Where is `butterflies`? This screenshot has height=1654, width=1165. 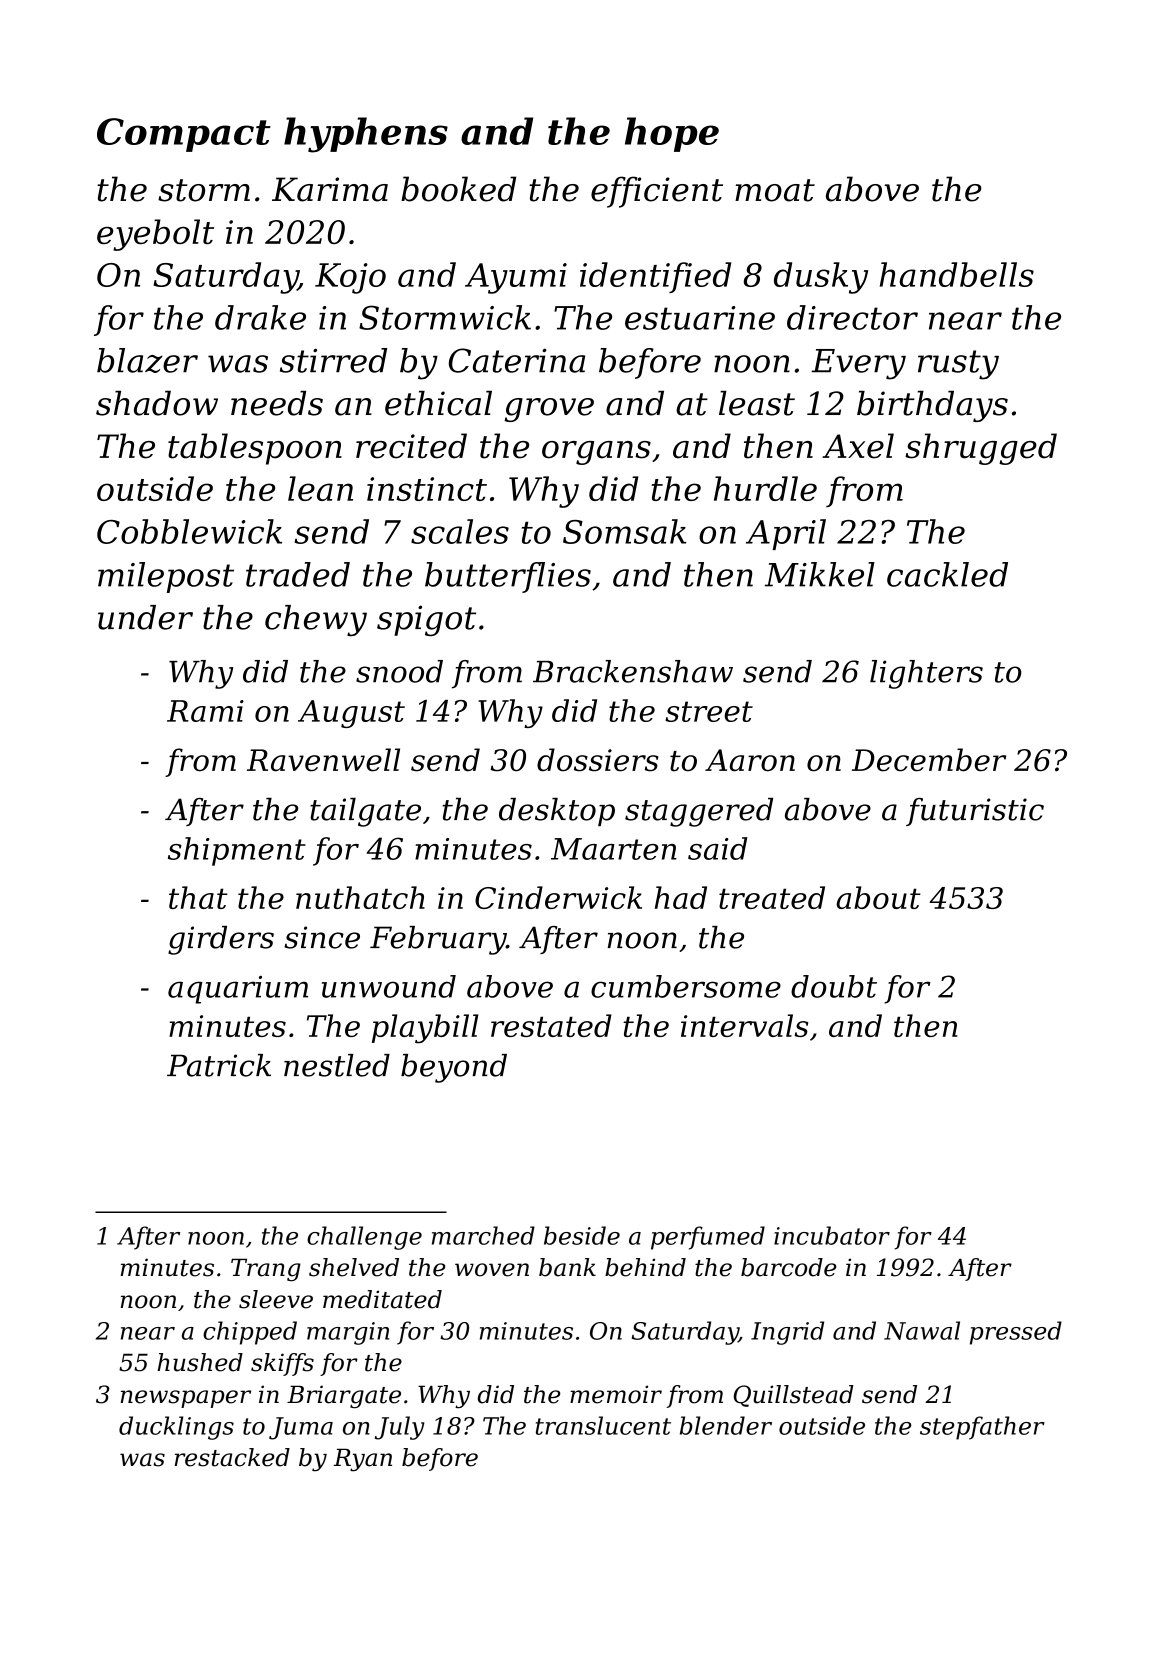 butterflies is located at coordinates (508, 577).
